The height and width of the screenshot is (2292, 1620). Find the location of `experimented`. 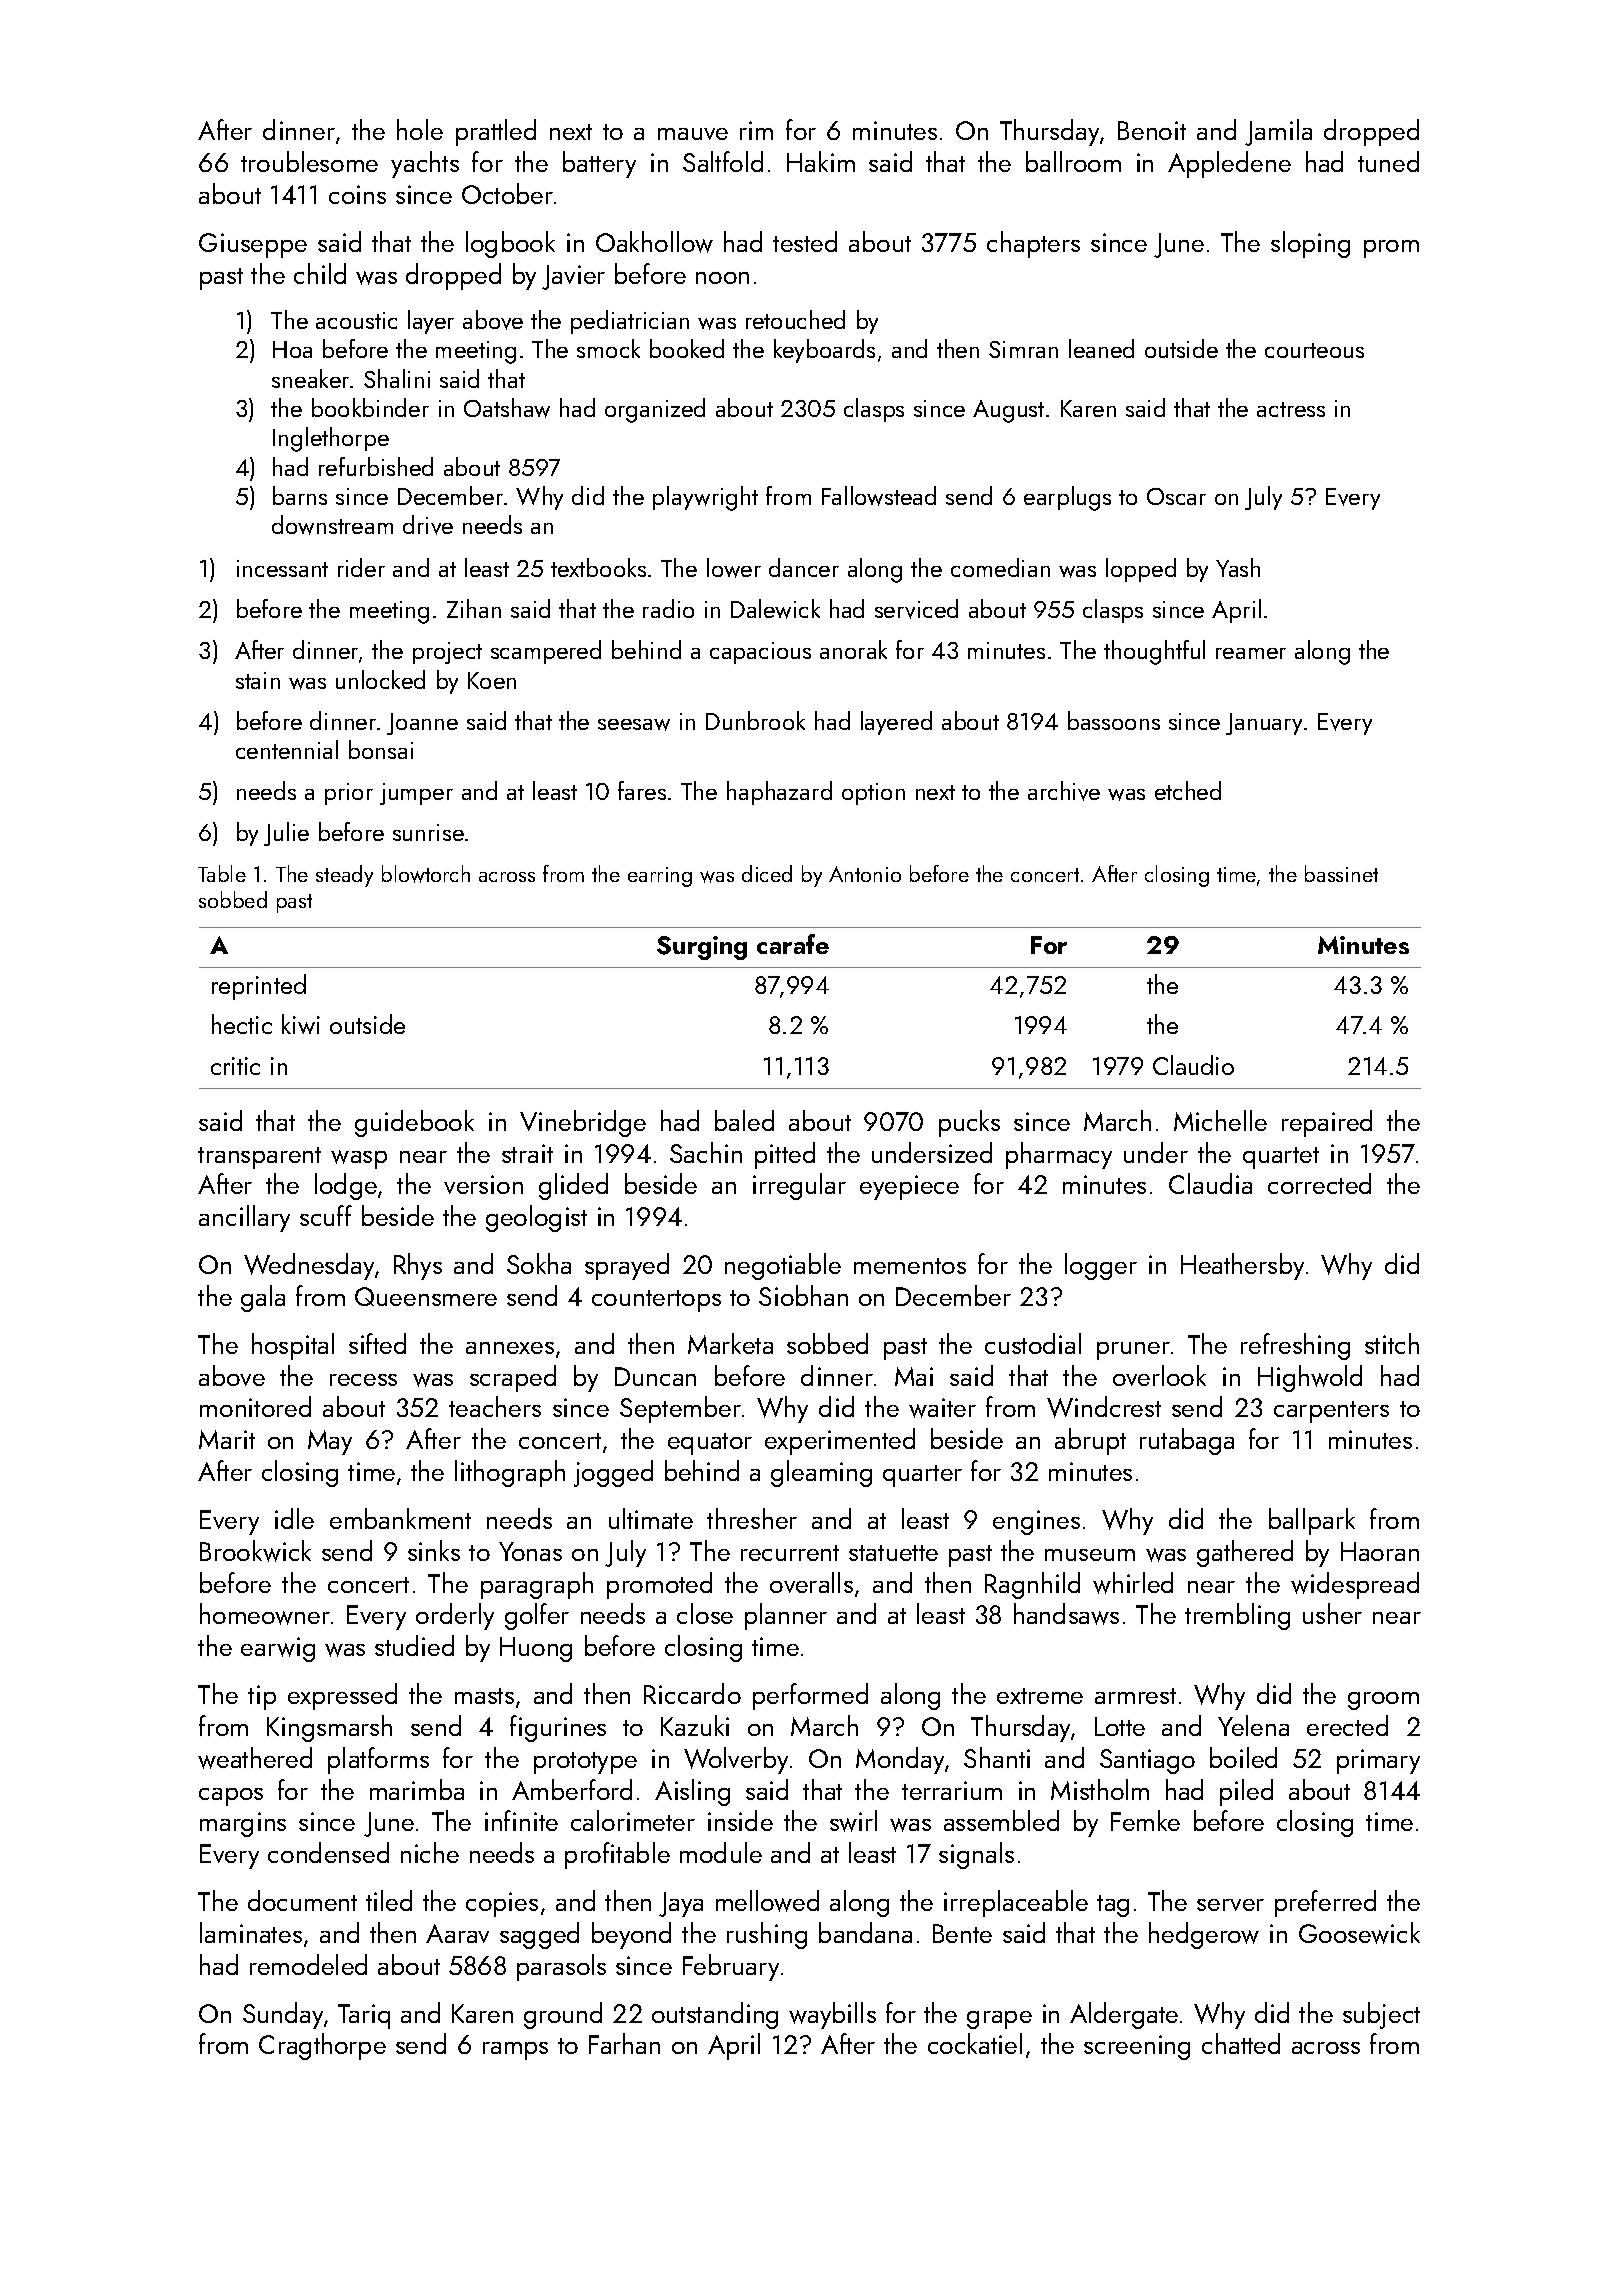

experimented is located at coordinates (840, 1441).
